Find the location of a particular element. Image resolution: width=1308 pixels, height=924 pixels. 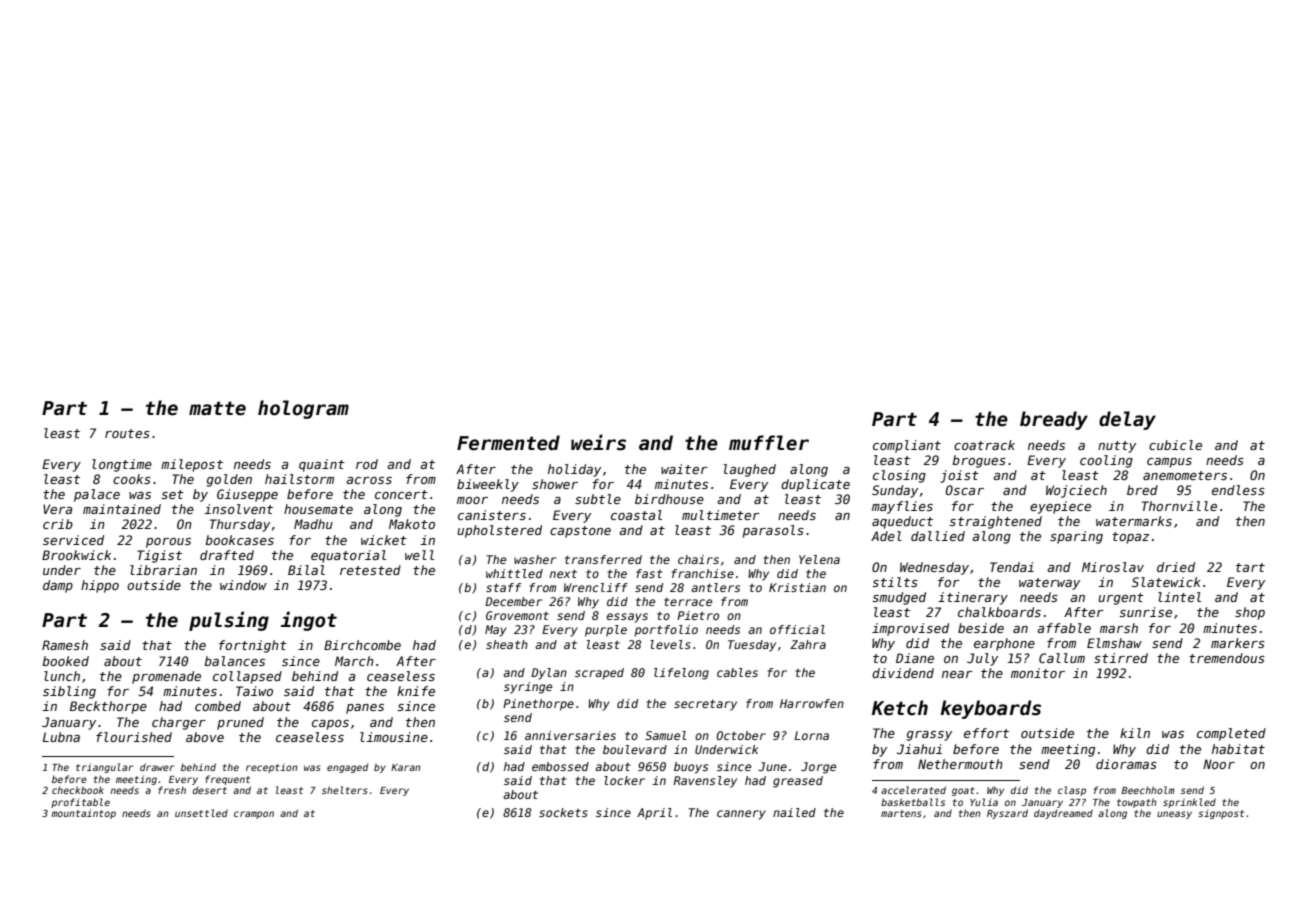

biweekly is located at coordinates (488, 485).
